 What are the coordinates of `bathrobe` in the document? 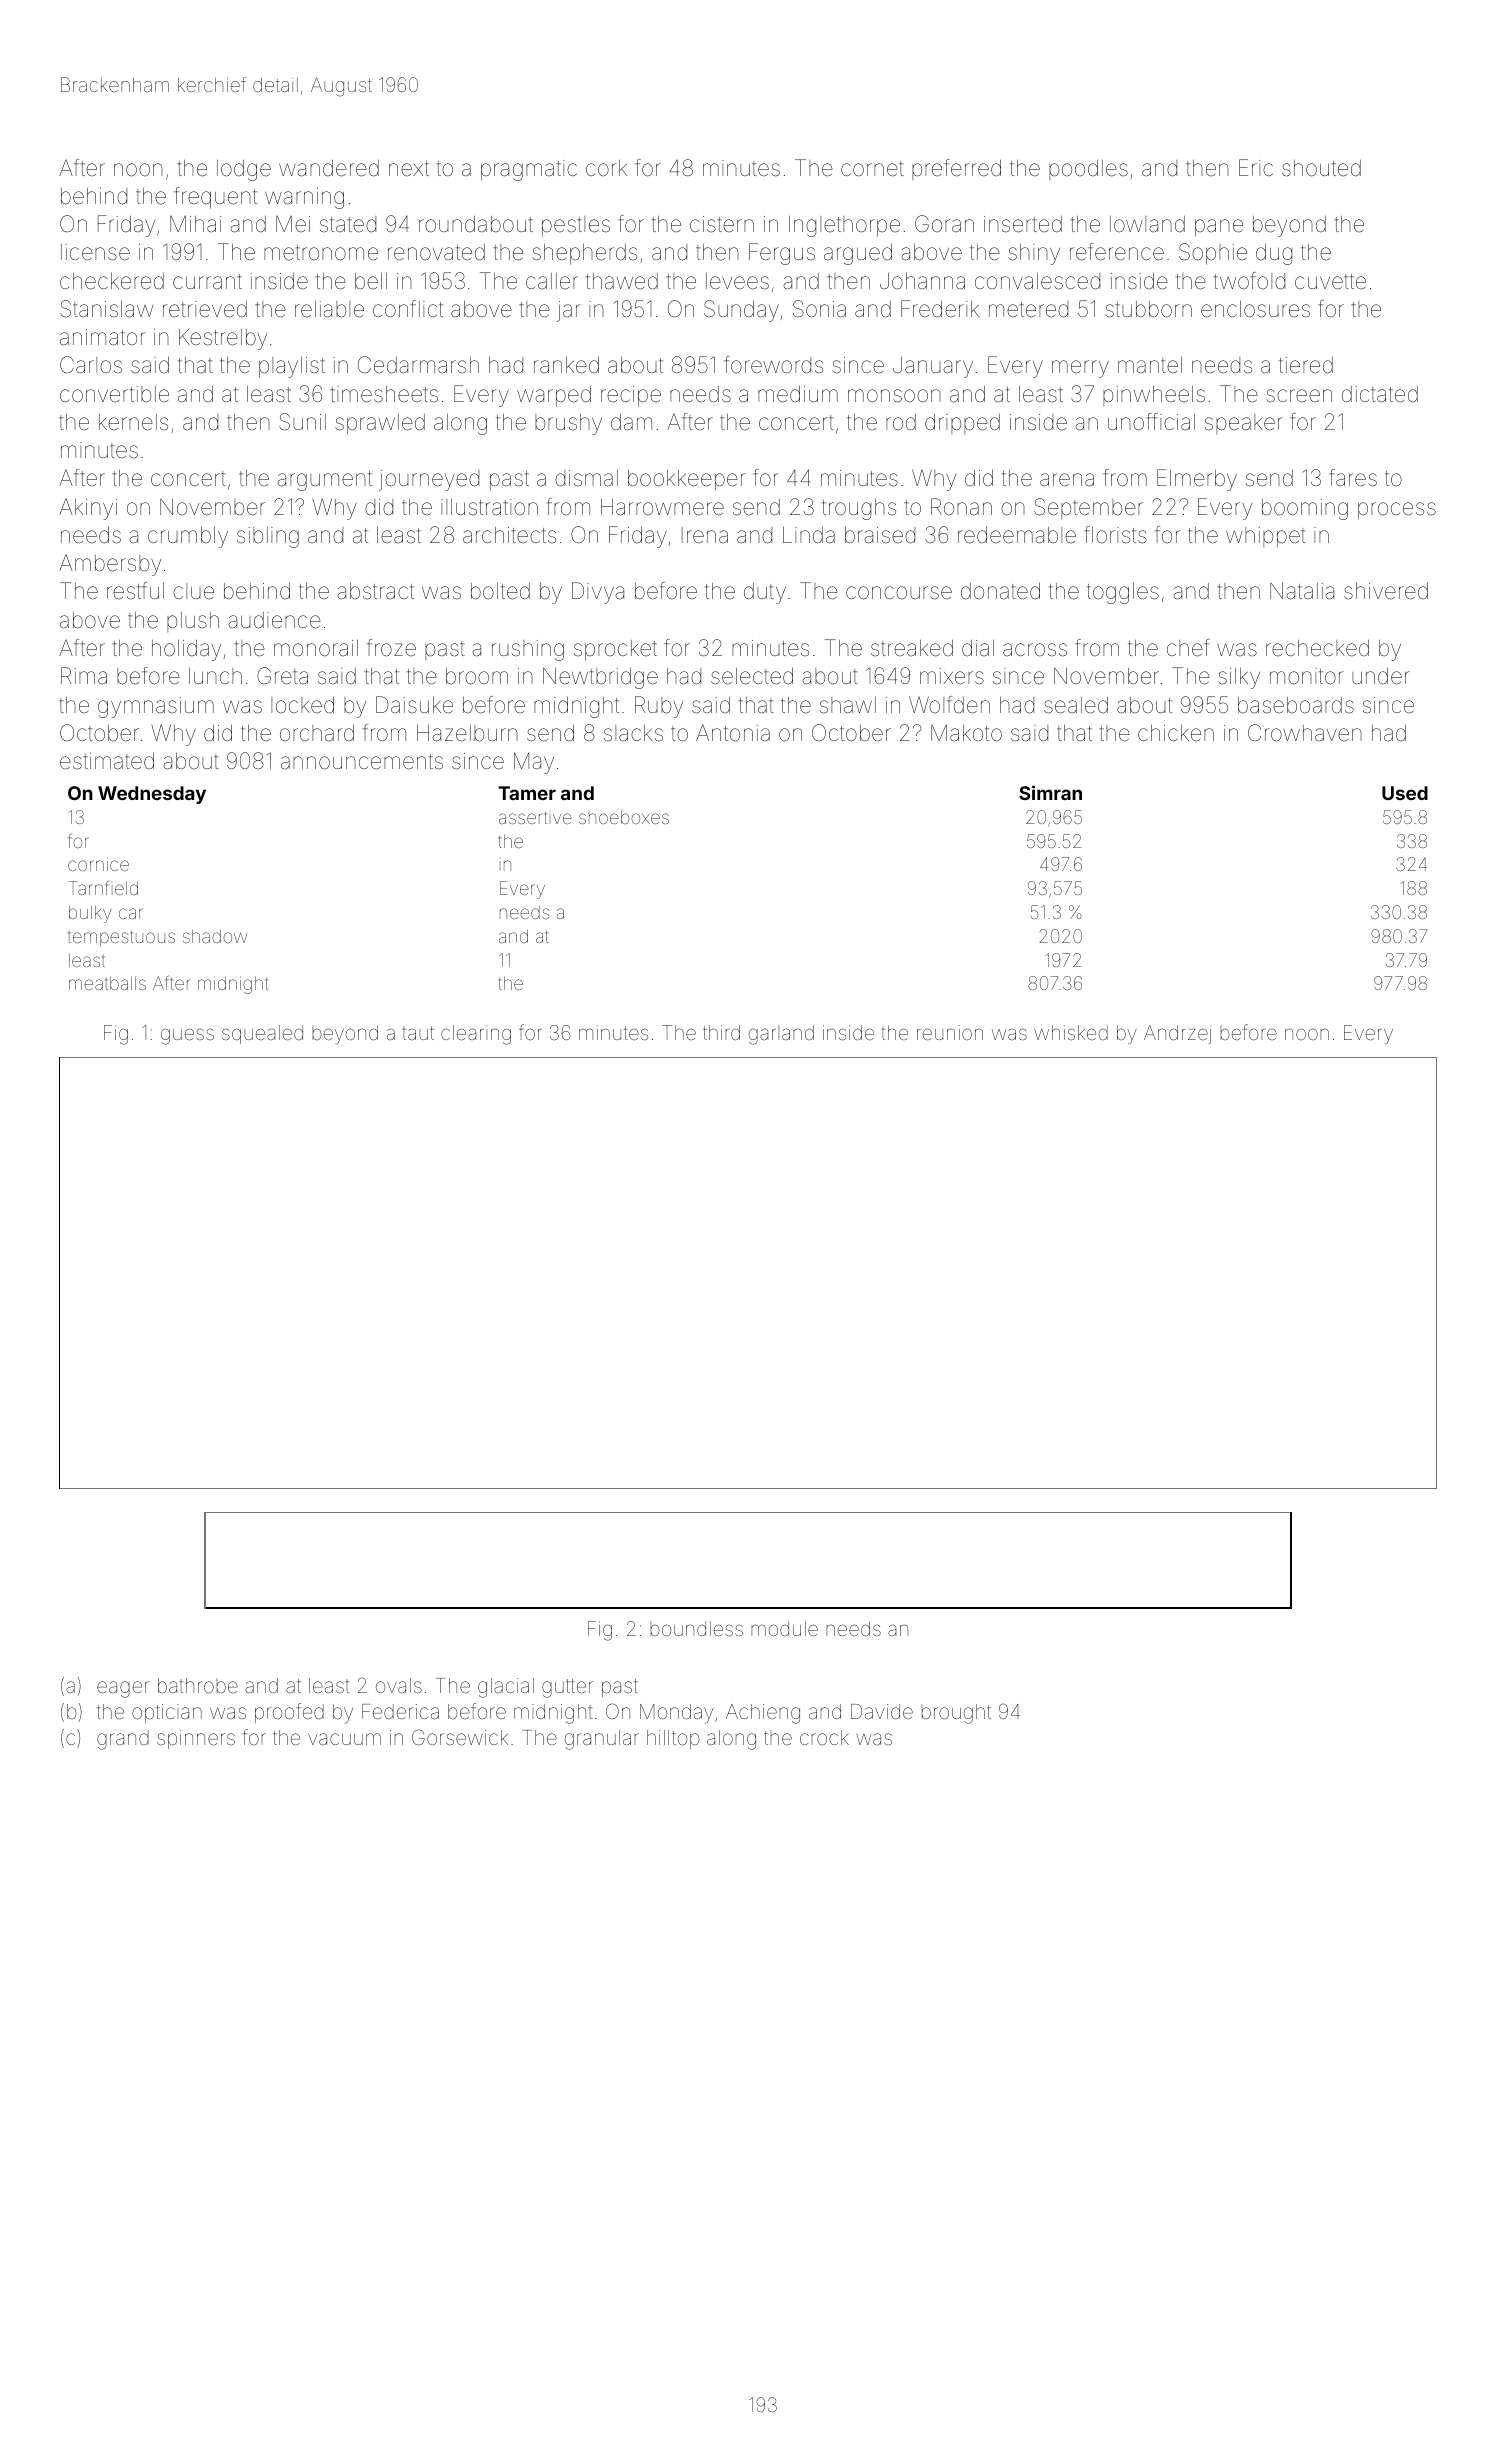 It's located at (198, 1685).
